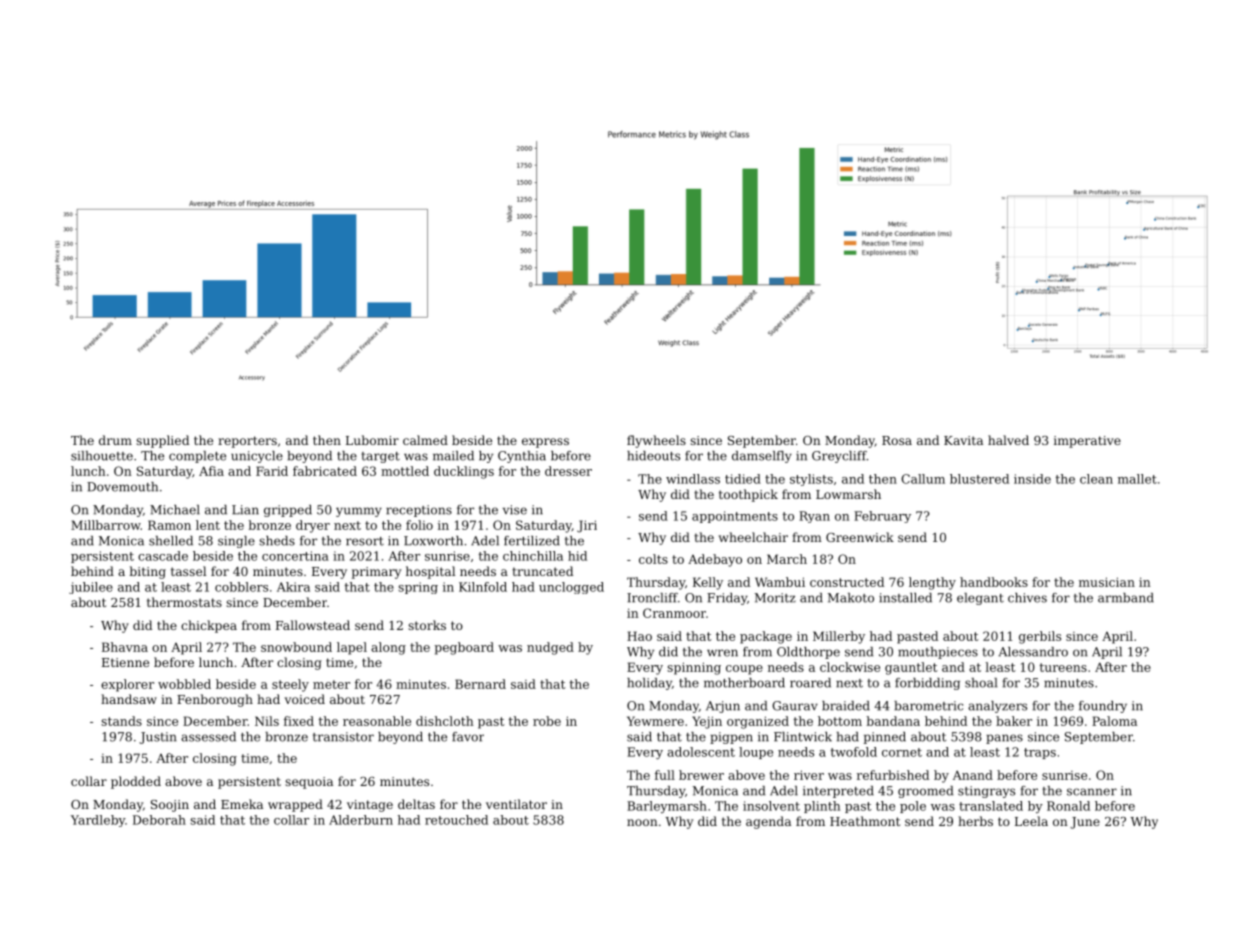 Image resolution: width=1233 pixels, height=952 pixels. Describe the element at coordinates (674, 613) in the page. I see `Cranmoor` at that location.
